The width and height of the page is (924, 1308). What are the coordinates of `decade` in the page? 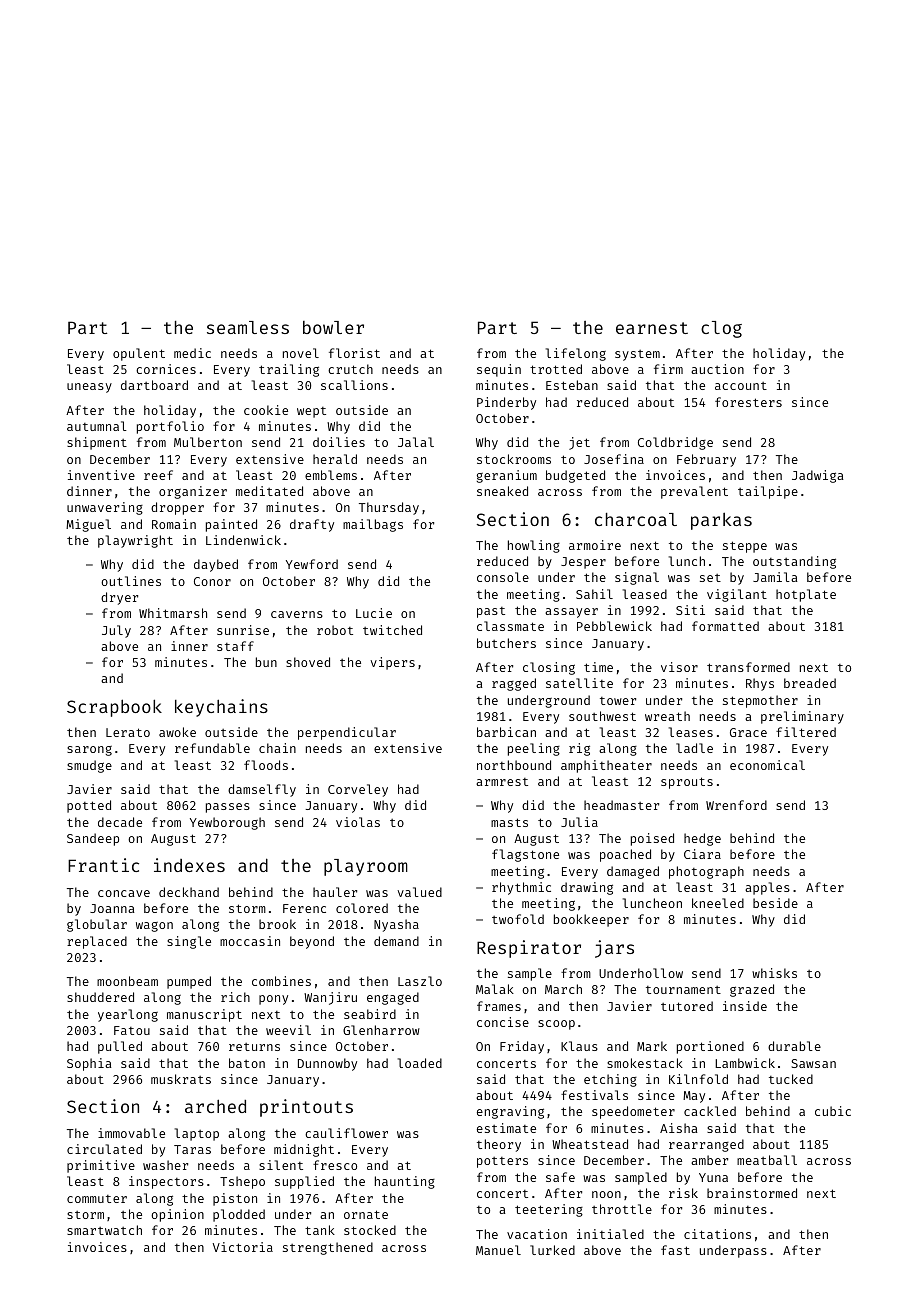 It's located at (120, 822).
